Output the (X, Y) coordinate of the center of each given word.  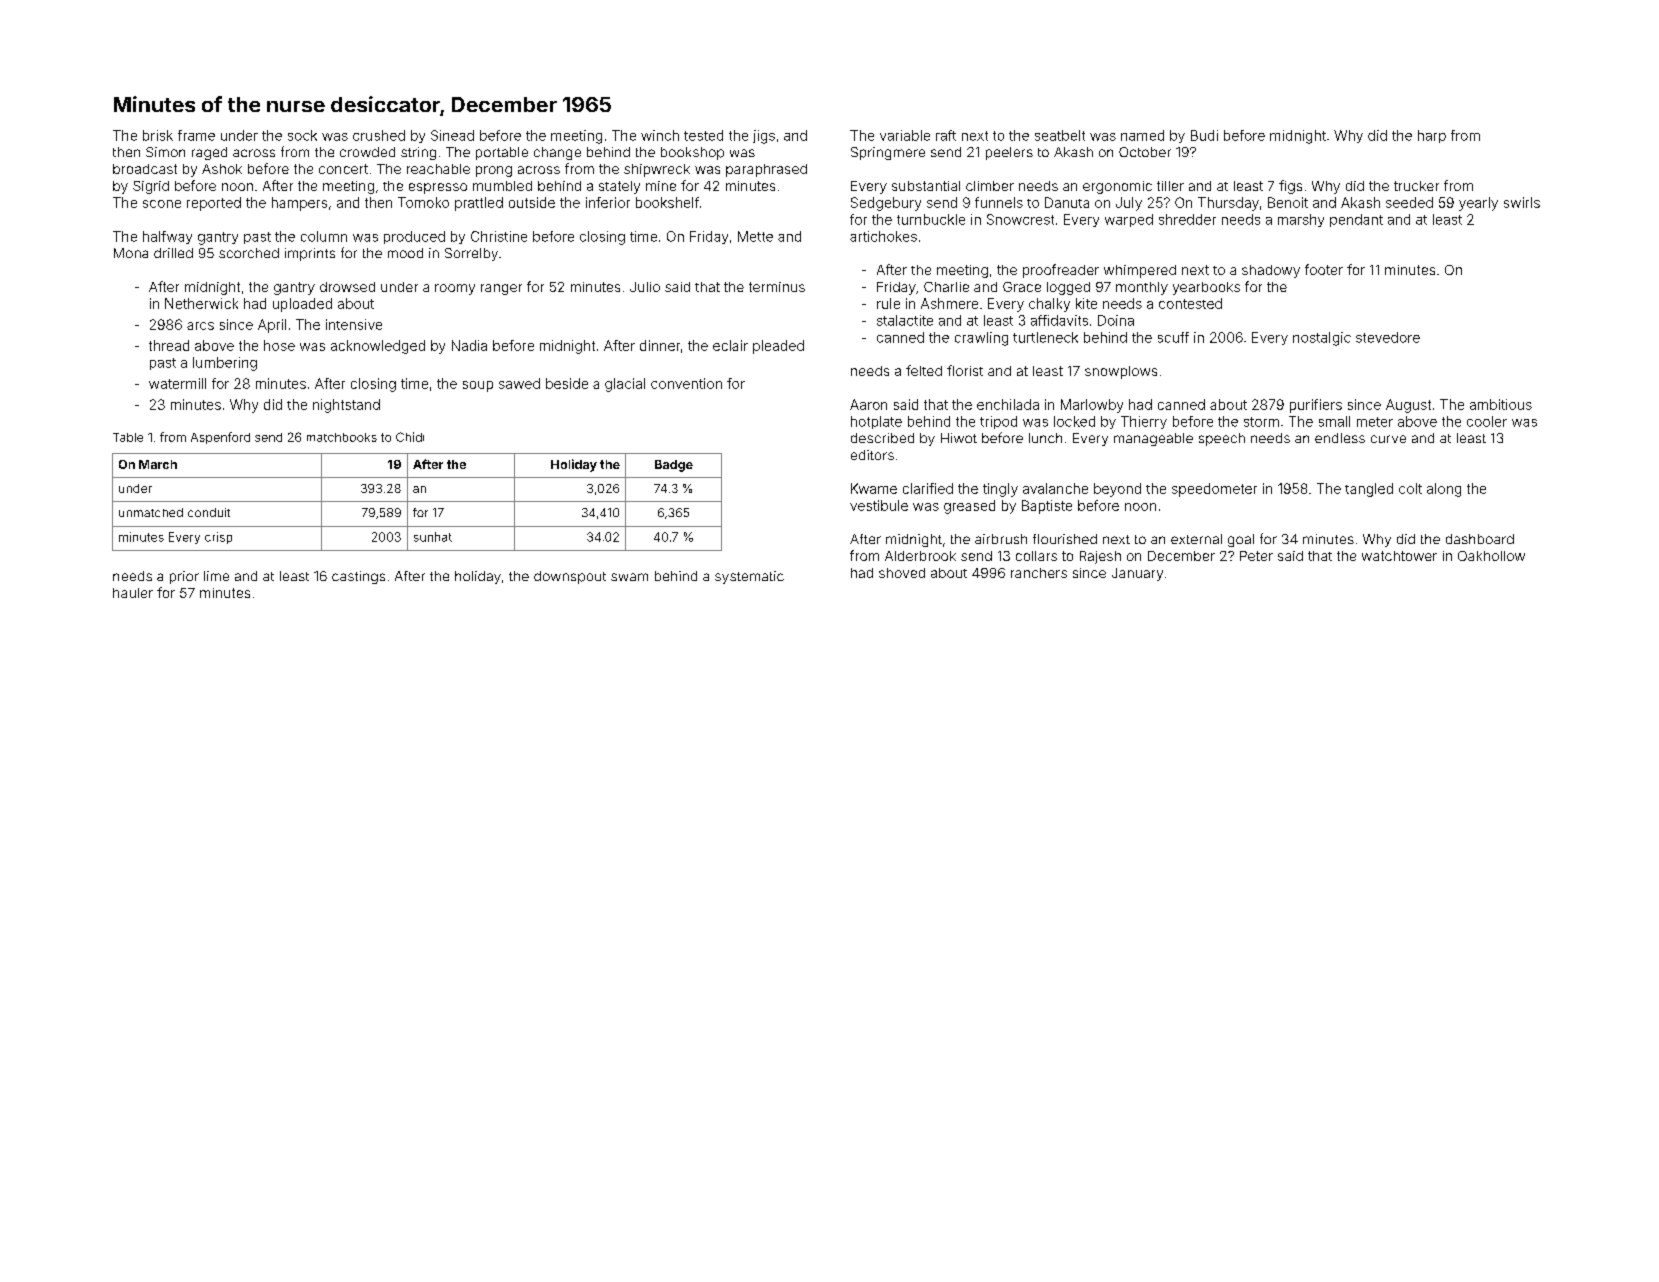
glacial (625, 385)
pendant (1356, 220)
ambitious (1501, 404)
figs (1290, 187)
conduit (209, 512)
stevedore (1388, 337)
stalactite (905, 320)
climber (990, 186)
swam (629, 577)
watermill (177, 383)
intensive (354, 324)
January (1137, 574)
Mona (131, 253)
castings (358, 577)
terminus (777, 287)
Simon (165, 152)
